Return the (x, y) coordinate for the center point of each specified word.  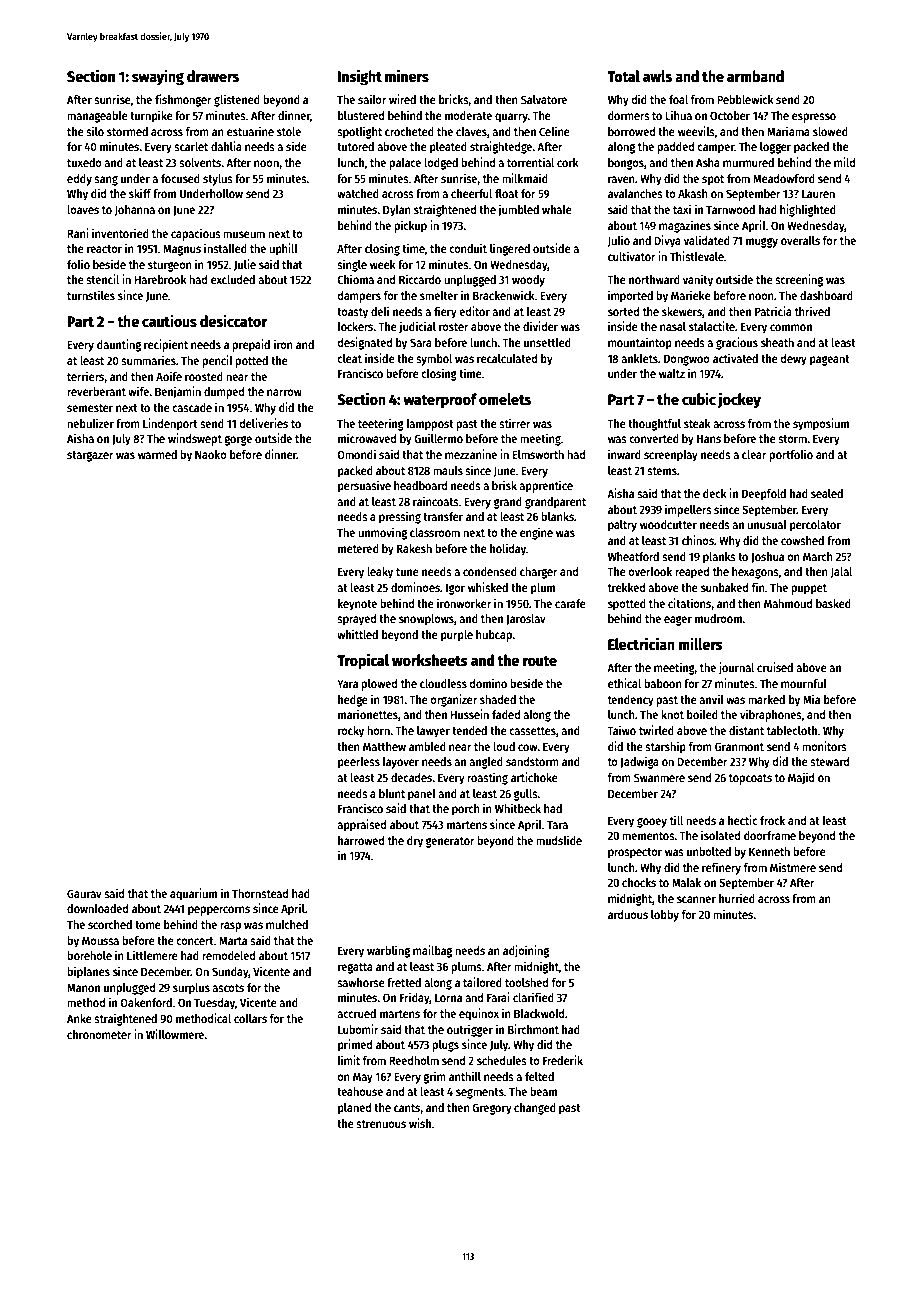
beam (543, 1091)
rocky (351, 732)
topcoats (750, 779)
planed (354, 1109)
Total (623, 76)
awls (657, 76)
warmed (157, 454)
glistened (237, 100)
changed (535, 1109)
